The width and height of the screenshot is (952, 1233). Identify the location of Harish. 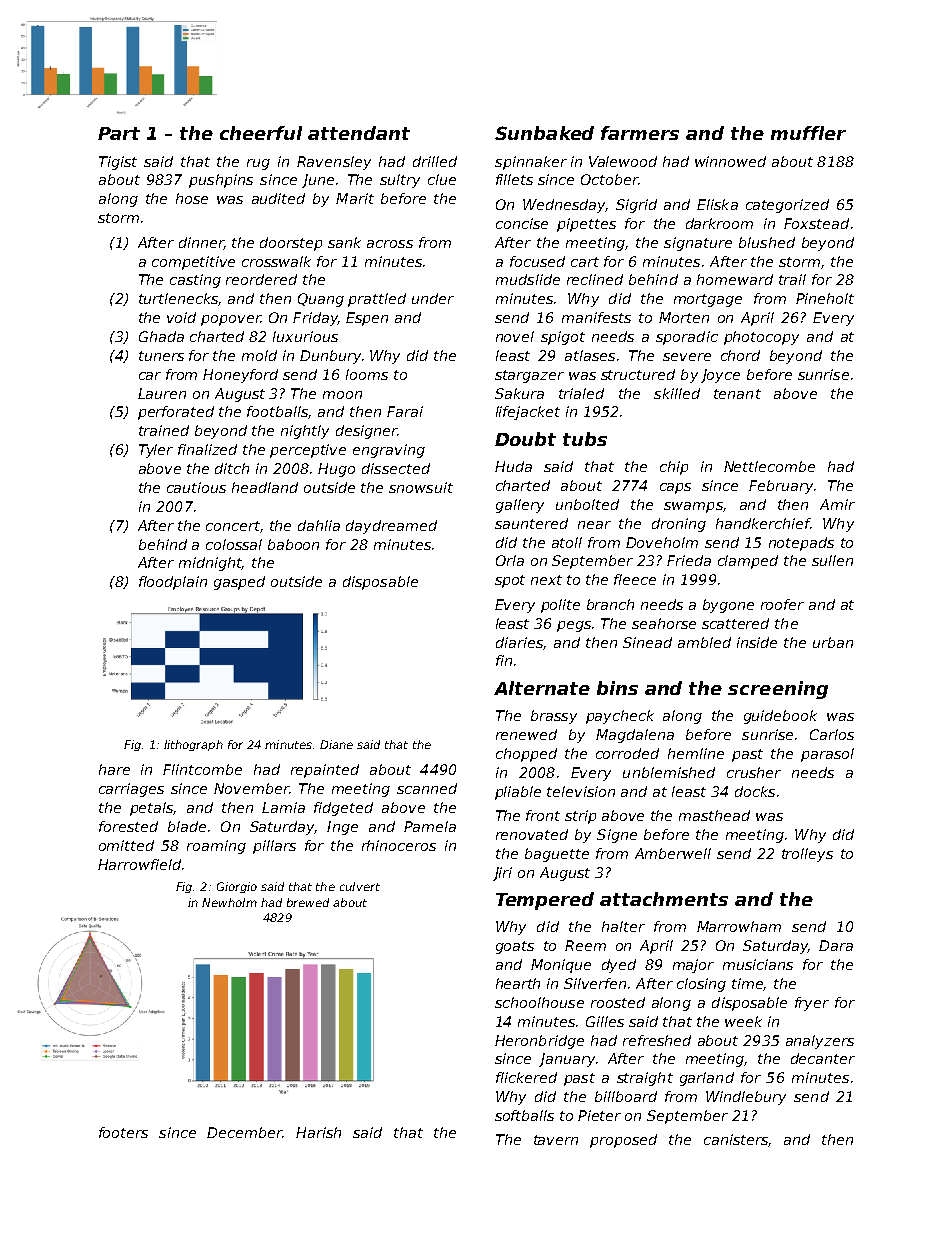
(318, 1132).
